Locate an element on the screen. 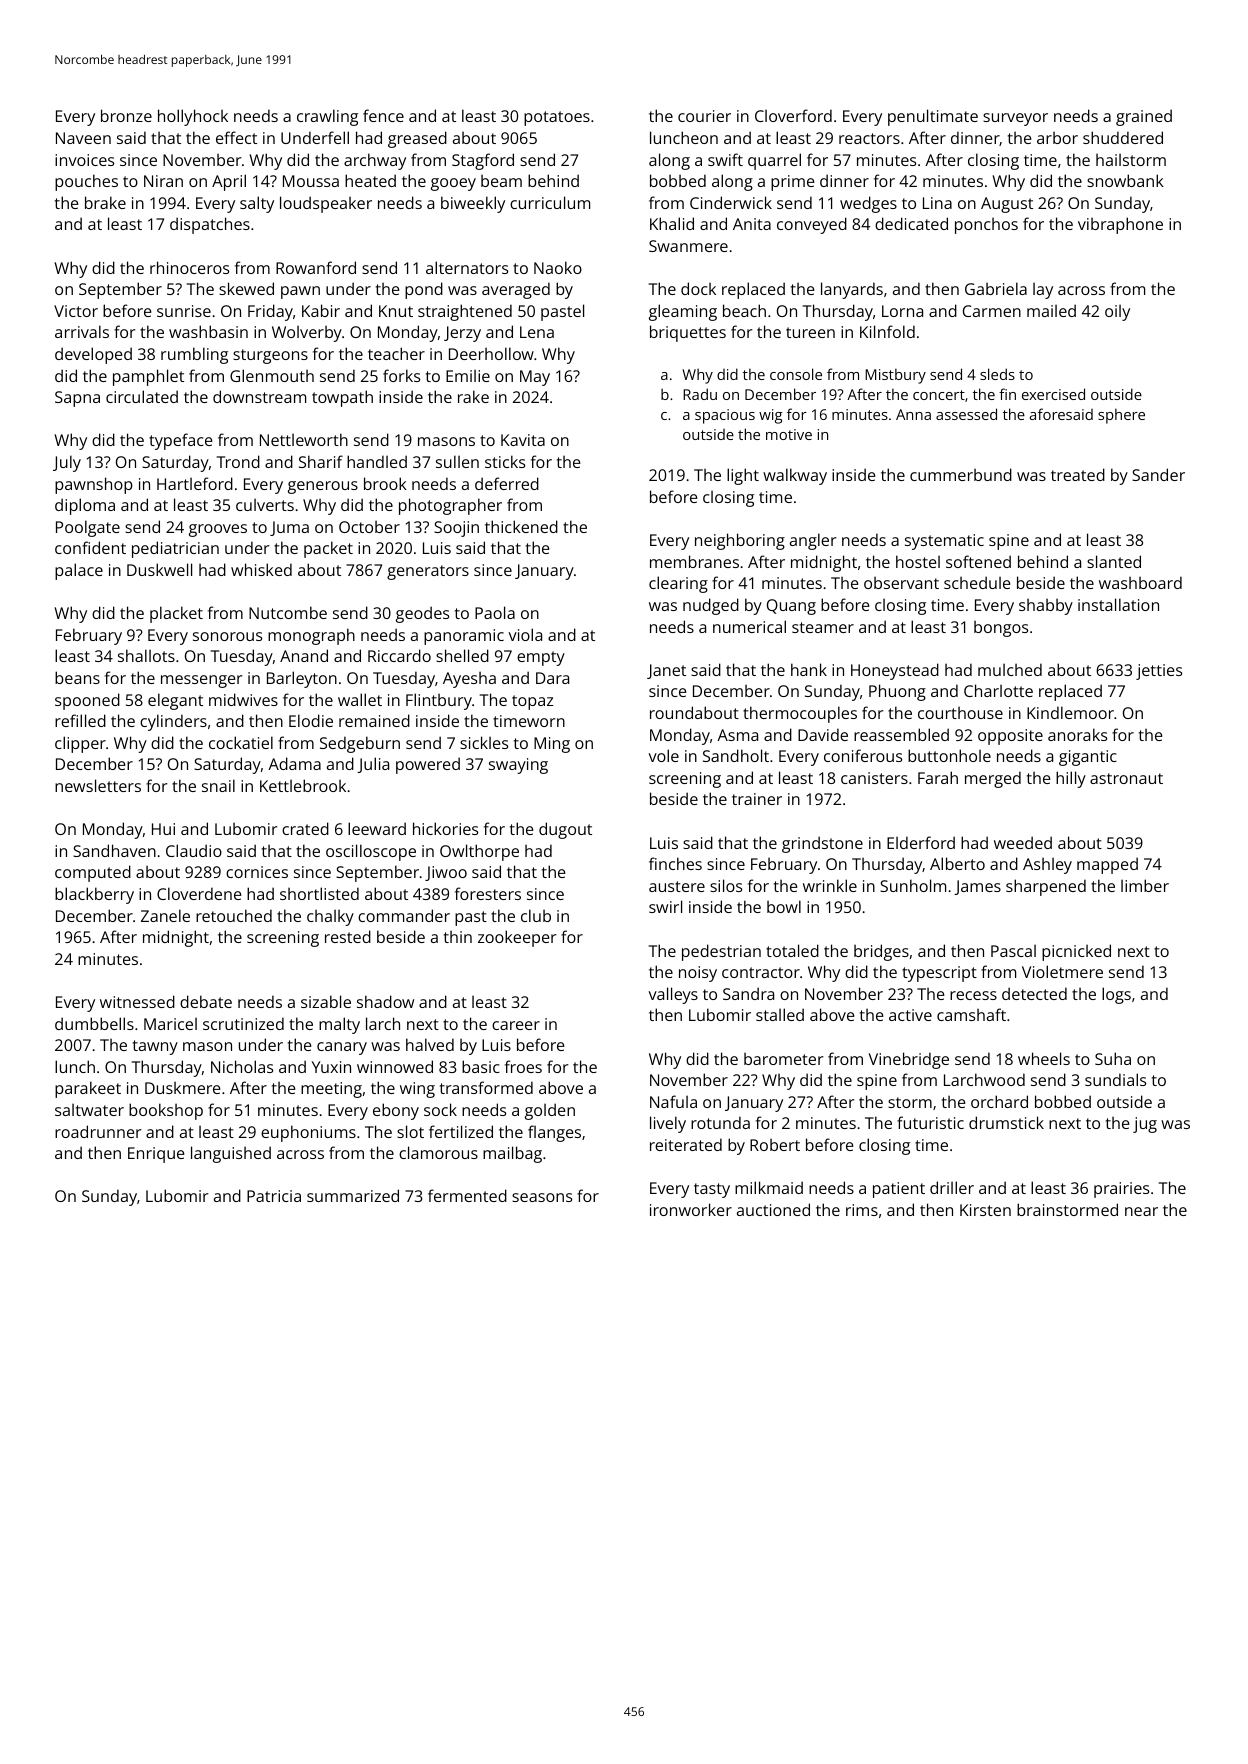 Image resolution: width=1248 pixels, height=1764 pixels. Nicholas is located at coordinates (242, 1066).
